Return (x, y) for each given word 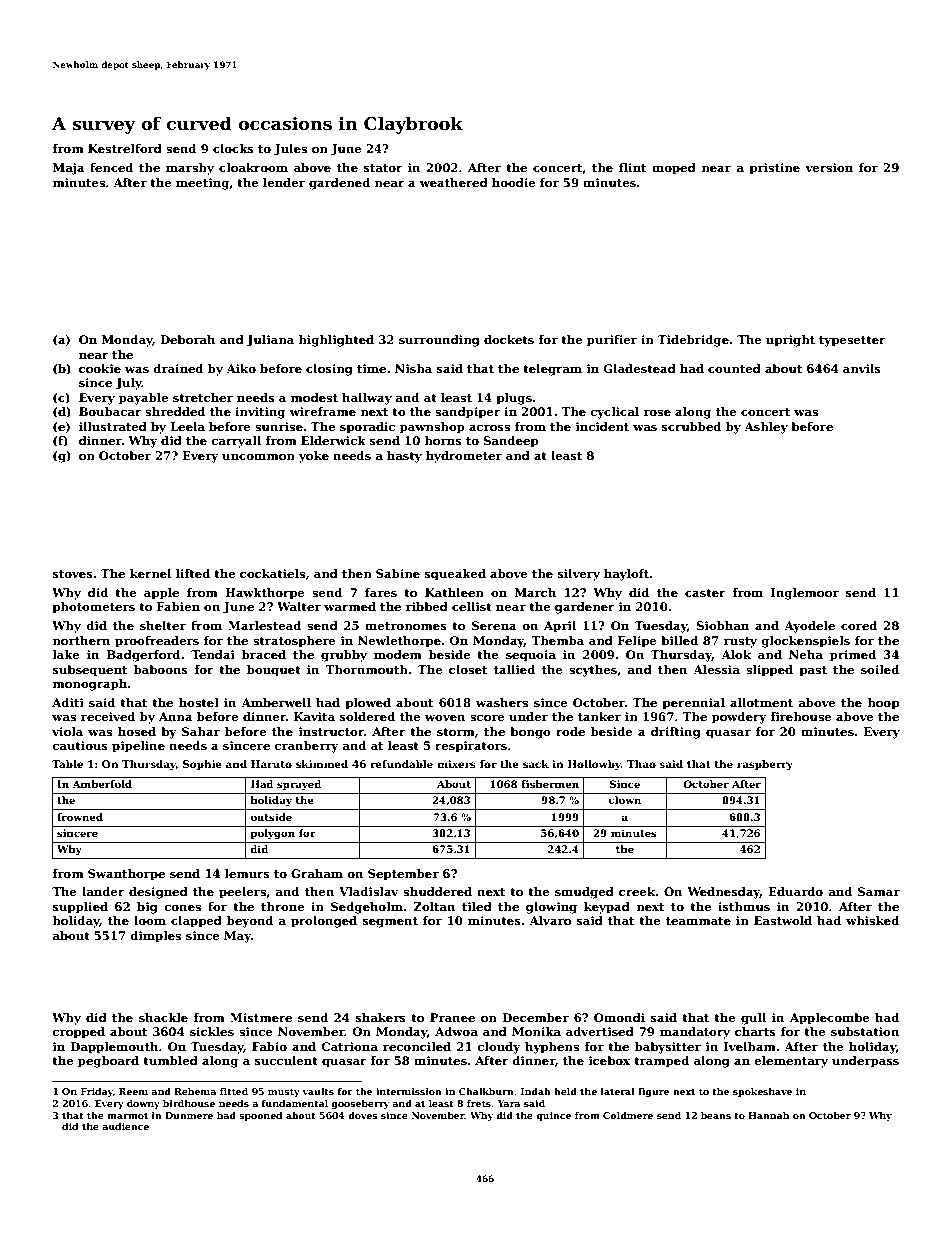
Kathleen (454, 592)
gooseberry (360, 1104)
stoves (73, 574)
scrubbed (691, 426)
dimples (156, 937)
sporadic (367, 428)
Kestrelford (125, 148)
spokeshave (762, 1092)
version (829, 167)
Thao (641, 764)
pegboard (108, 1062)
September (403, 875)
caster (705, 593)
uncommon (258, 457)
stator (383, 168)
